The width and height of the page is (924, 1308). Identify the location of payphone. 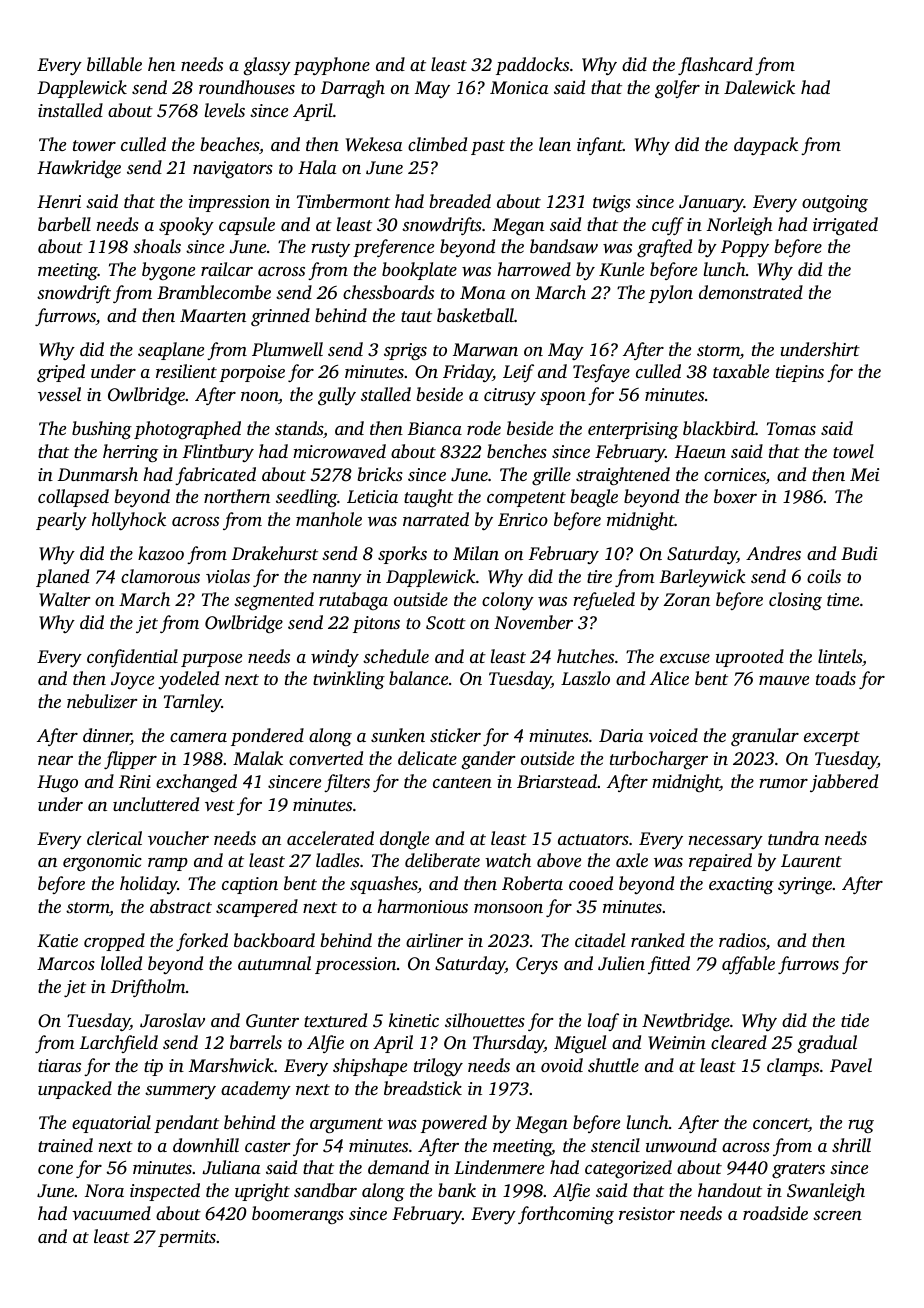
(332, 66).
